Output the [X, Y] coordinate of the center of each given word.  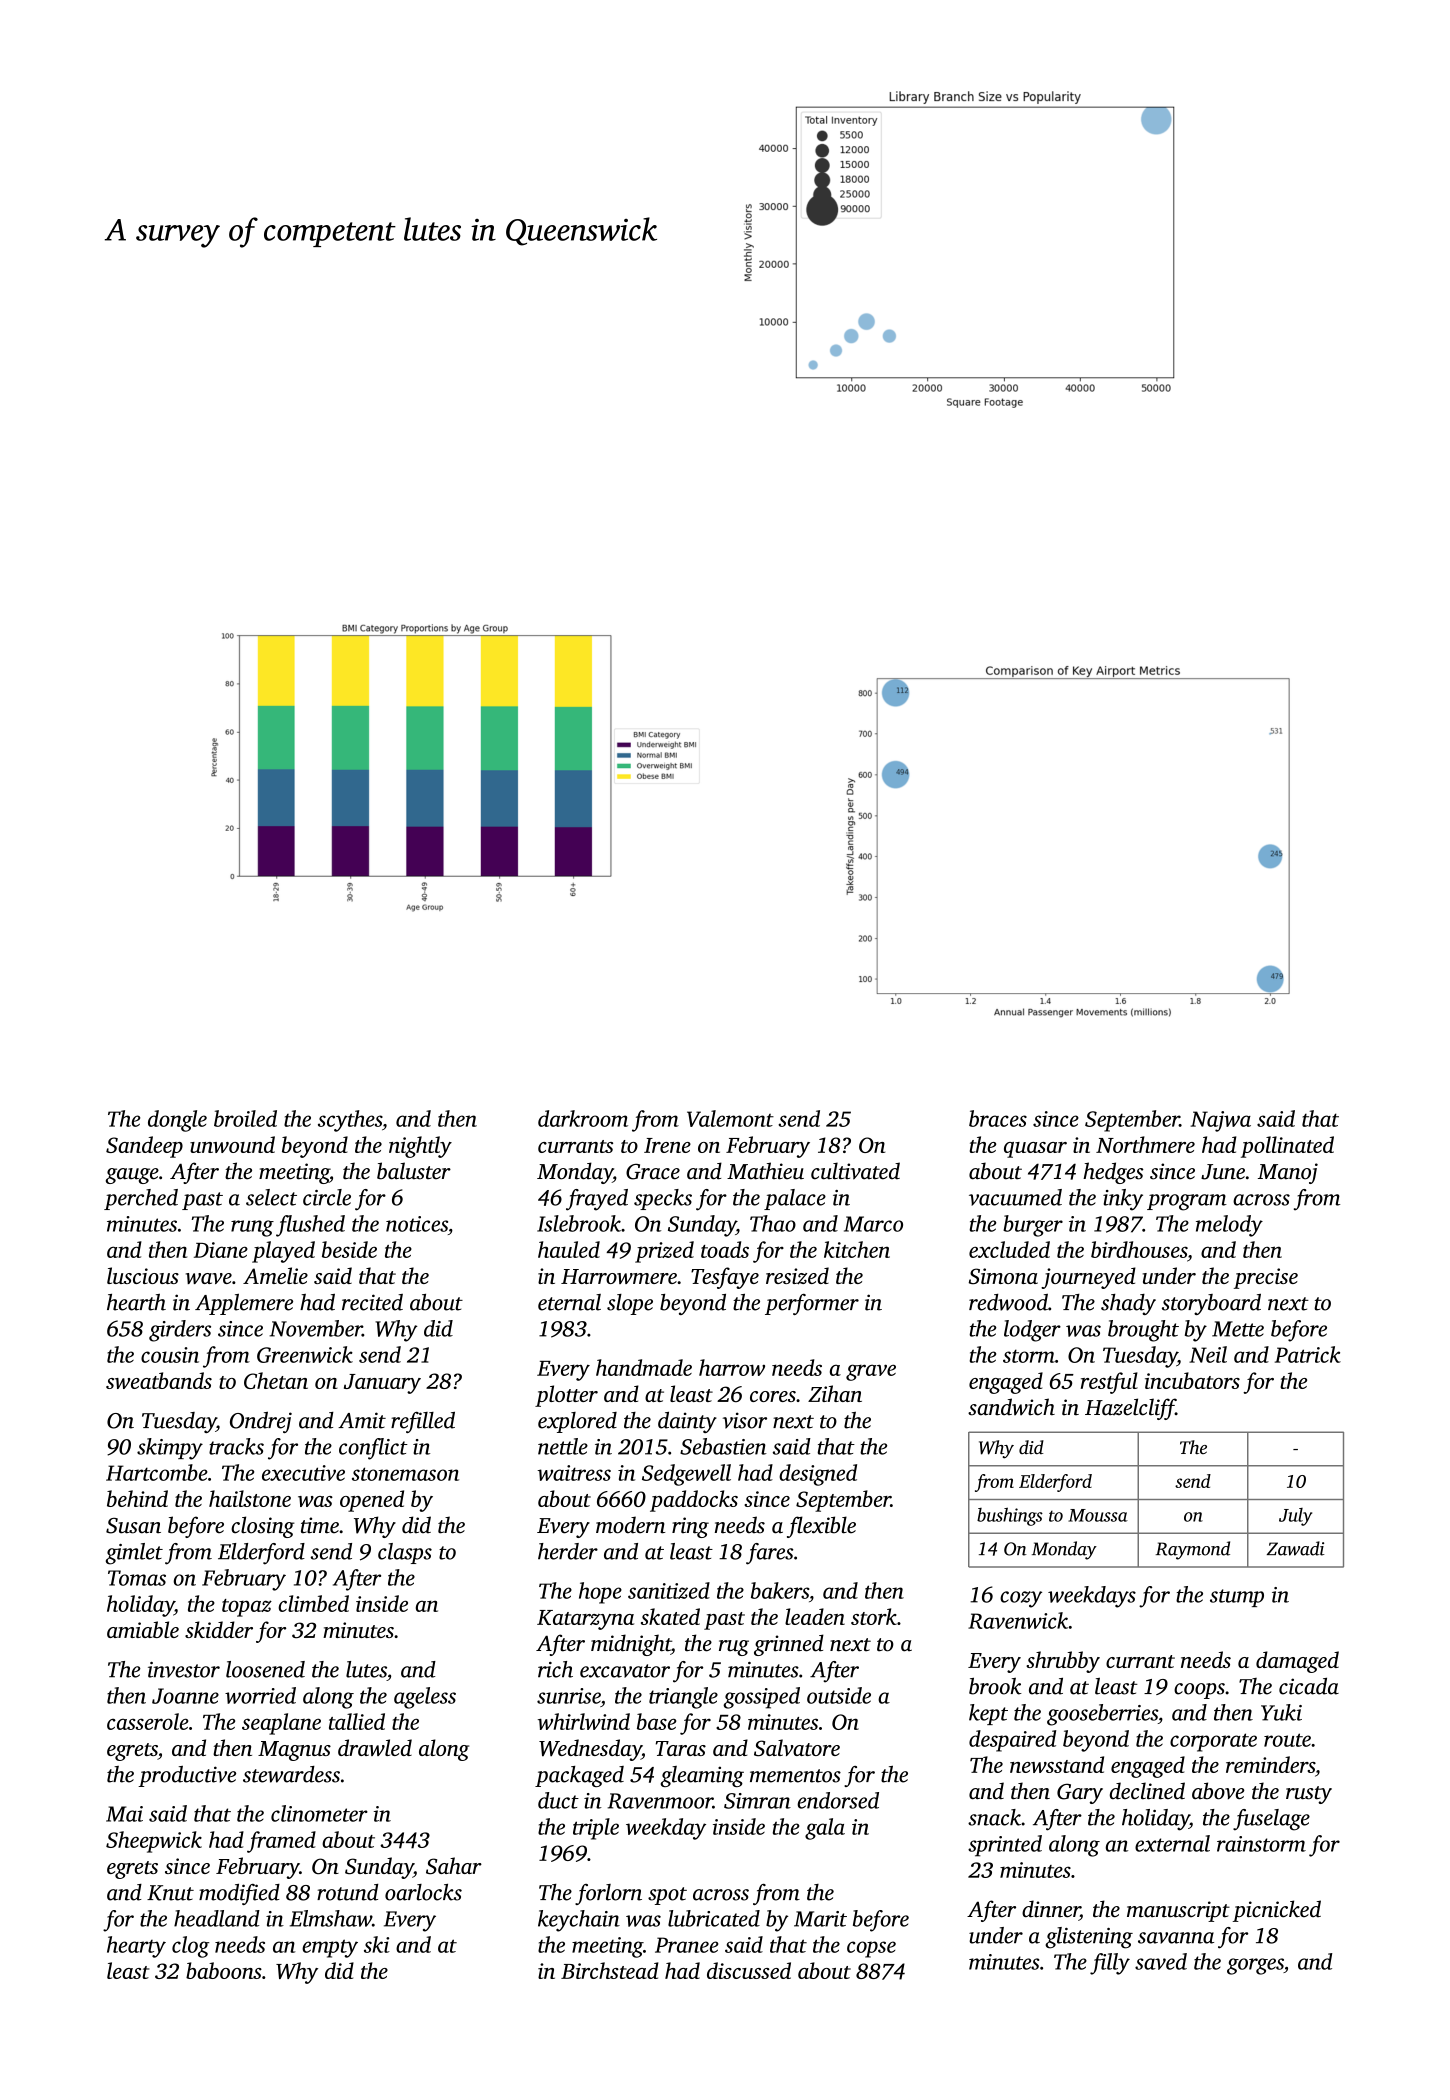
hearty [136, 1947]
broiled [245, 1118]
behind [137, 1498]
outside [839, 1695]
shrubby [1063, 1662]
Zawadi [1296, 1548]
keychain [579, 1921]
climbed [313, 1603]
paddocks [694, 1501]
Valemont [730, 1118]
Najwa [1221, 1121]
